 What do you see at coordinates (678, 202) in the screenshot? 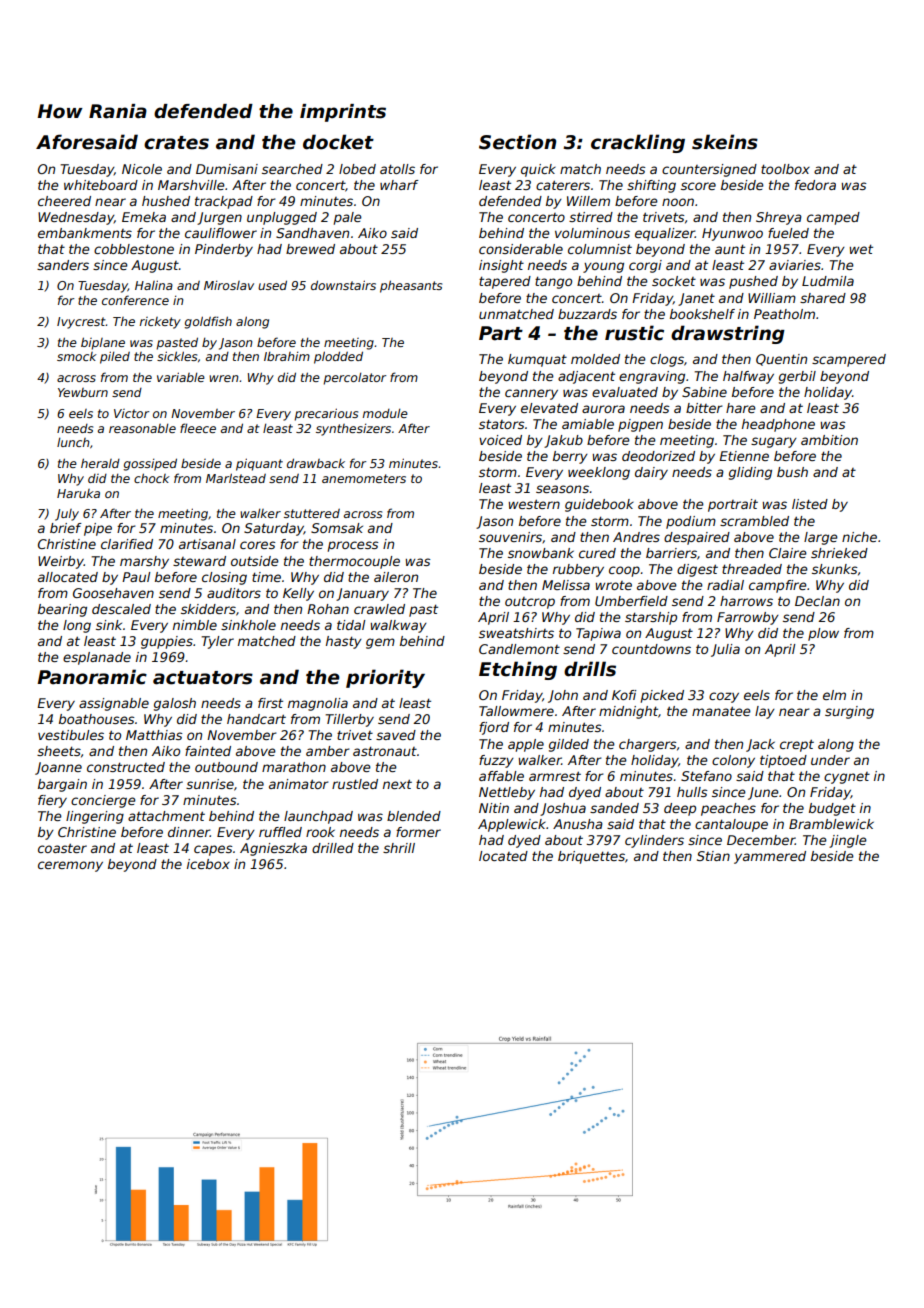
I see `noon` at bounding box center [678, 202].
